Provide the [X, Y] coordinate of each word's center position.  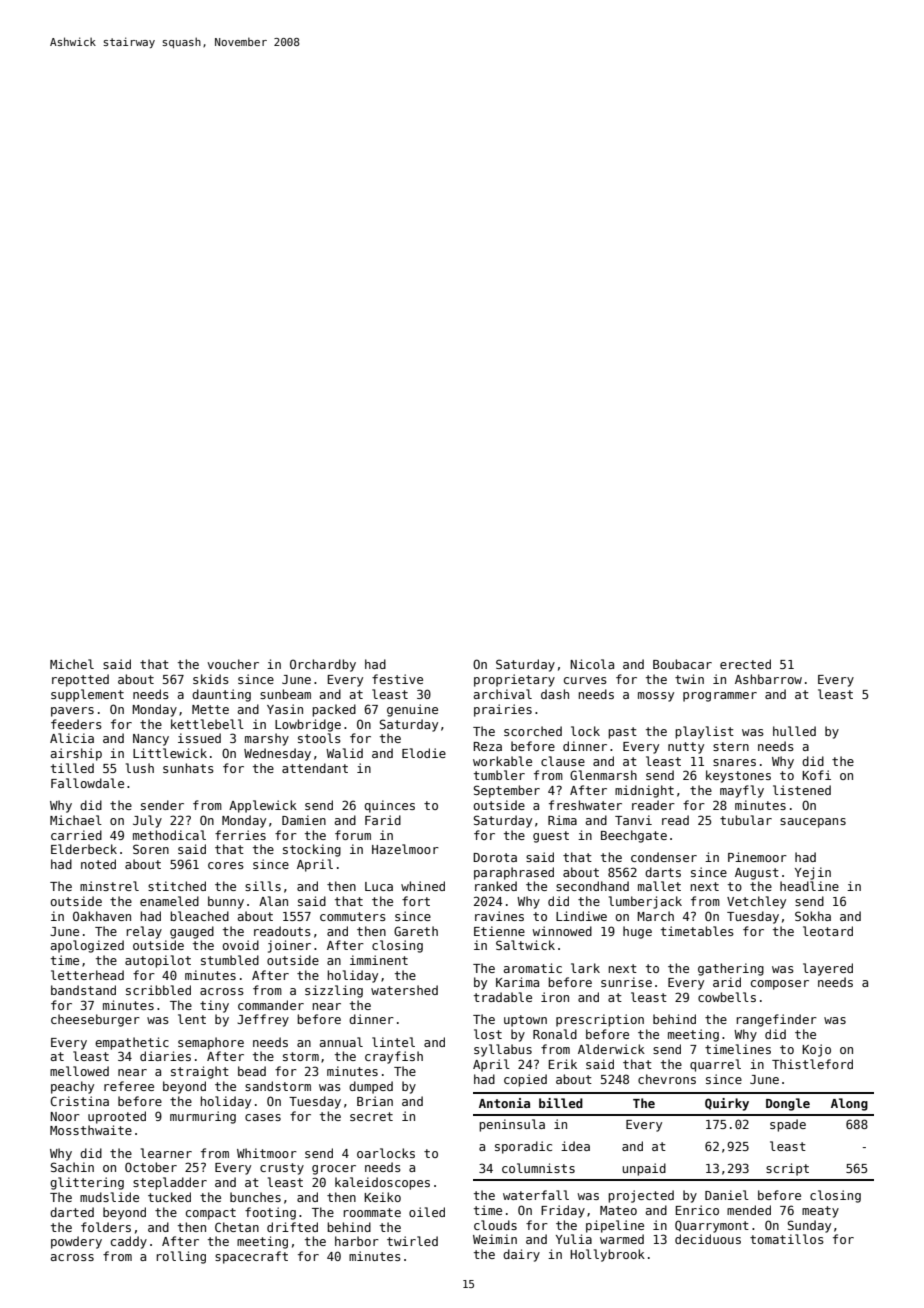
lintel [393, 1042]
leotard [828, 931]
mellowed [79, 1071]
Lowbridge [308, 725]
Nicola [592, 664]
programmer [720, 697]
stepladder [170, 1183]
